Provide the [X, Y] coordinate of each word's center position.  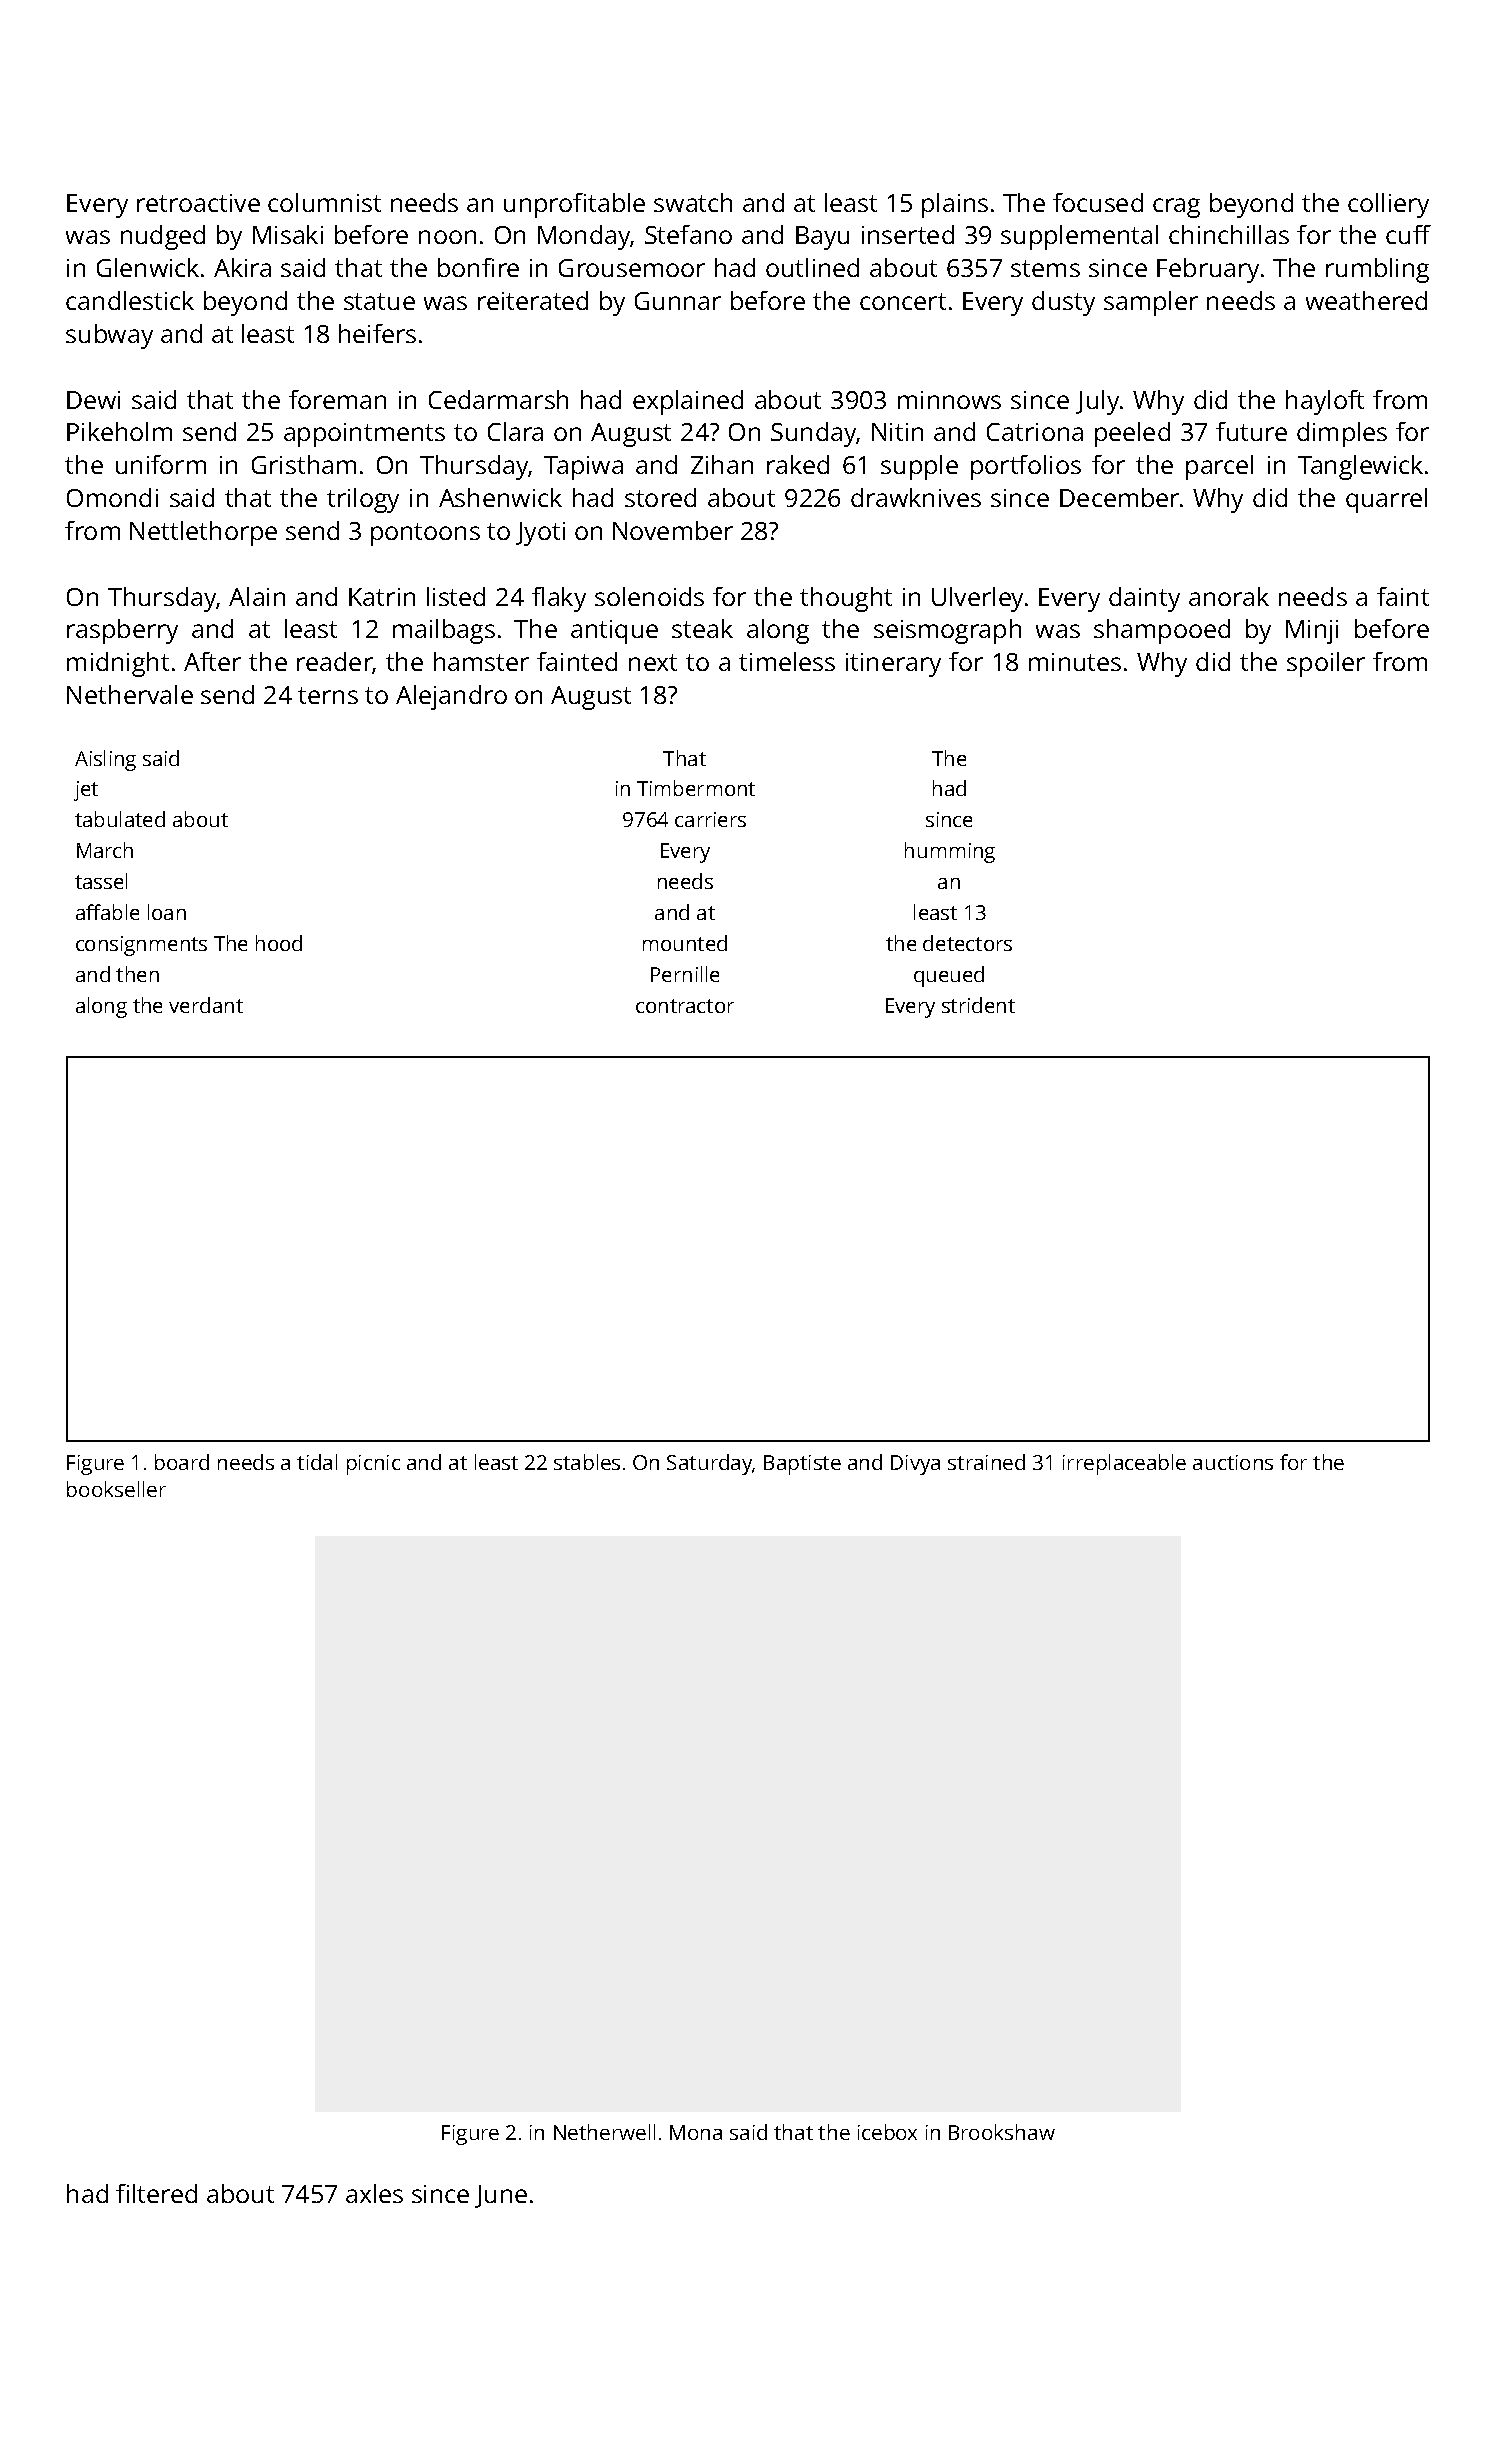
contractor [685, 1006]
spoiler [1326, 664]
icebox [887, 2132]
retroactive [198, 203]
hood [279, 943]
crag [1176, 208]
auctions [1233, 1462]
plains [955, 205]
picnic [373, 1465]
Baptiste [802, 1465]
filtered [156, 2193]
